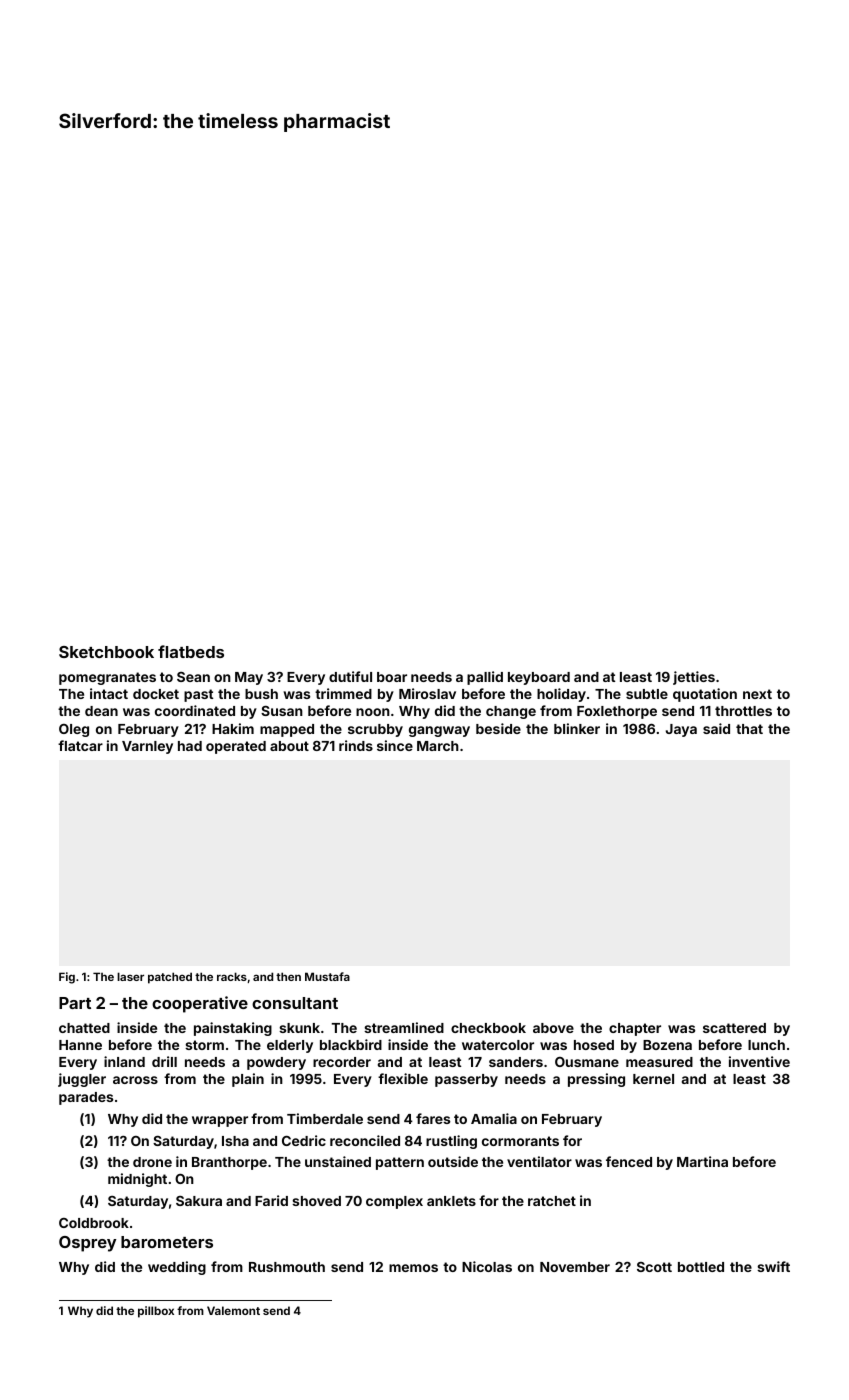 The image size is (849, 1400). I want to click on operated, so click(236, 747).
